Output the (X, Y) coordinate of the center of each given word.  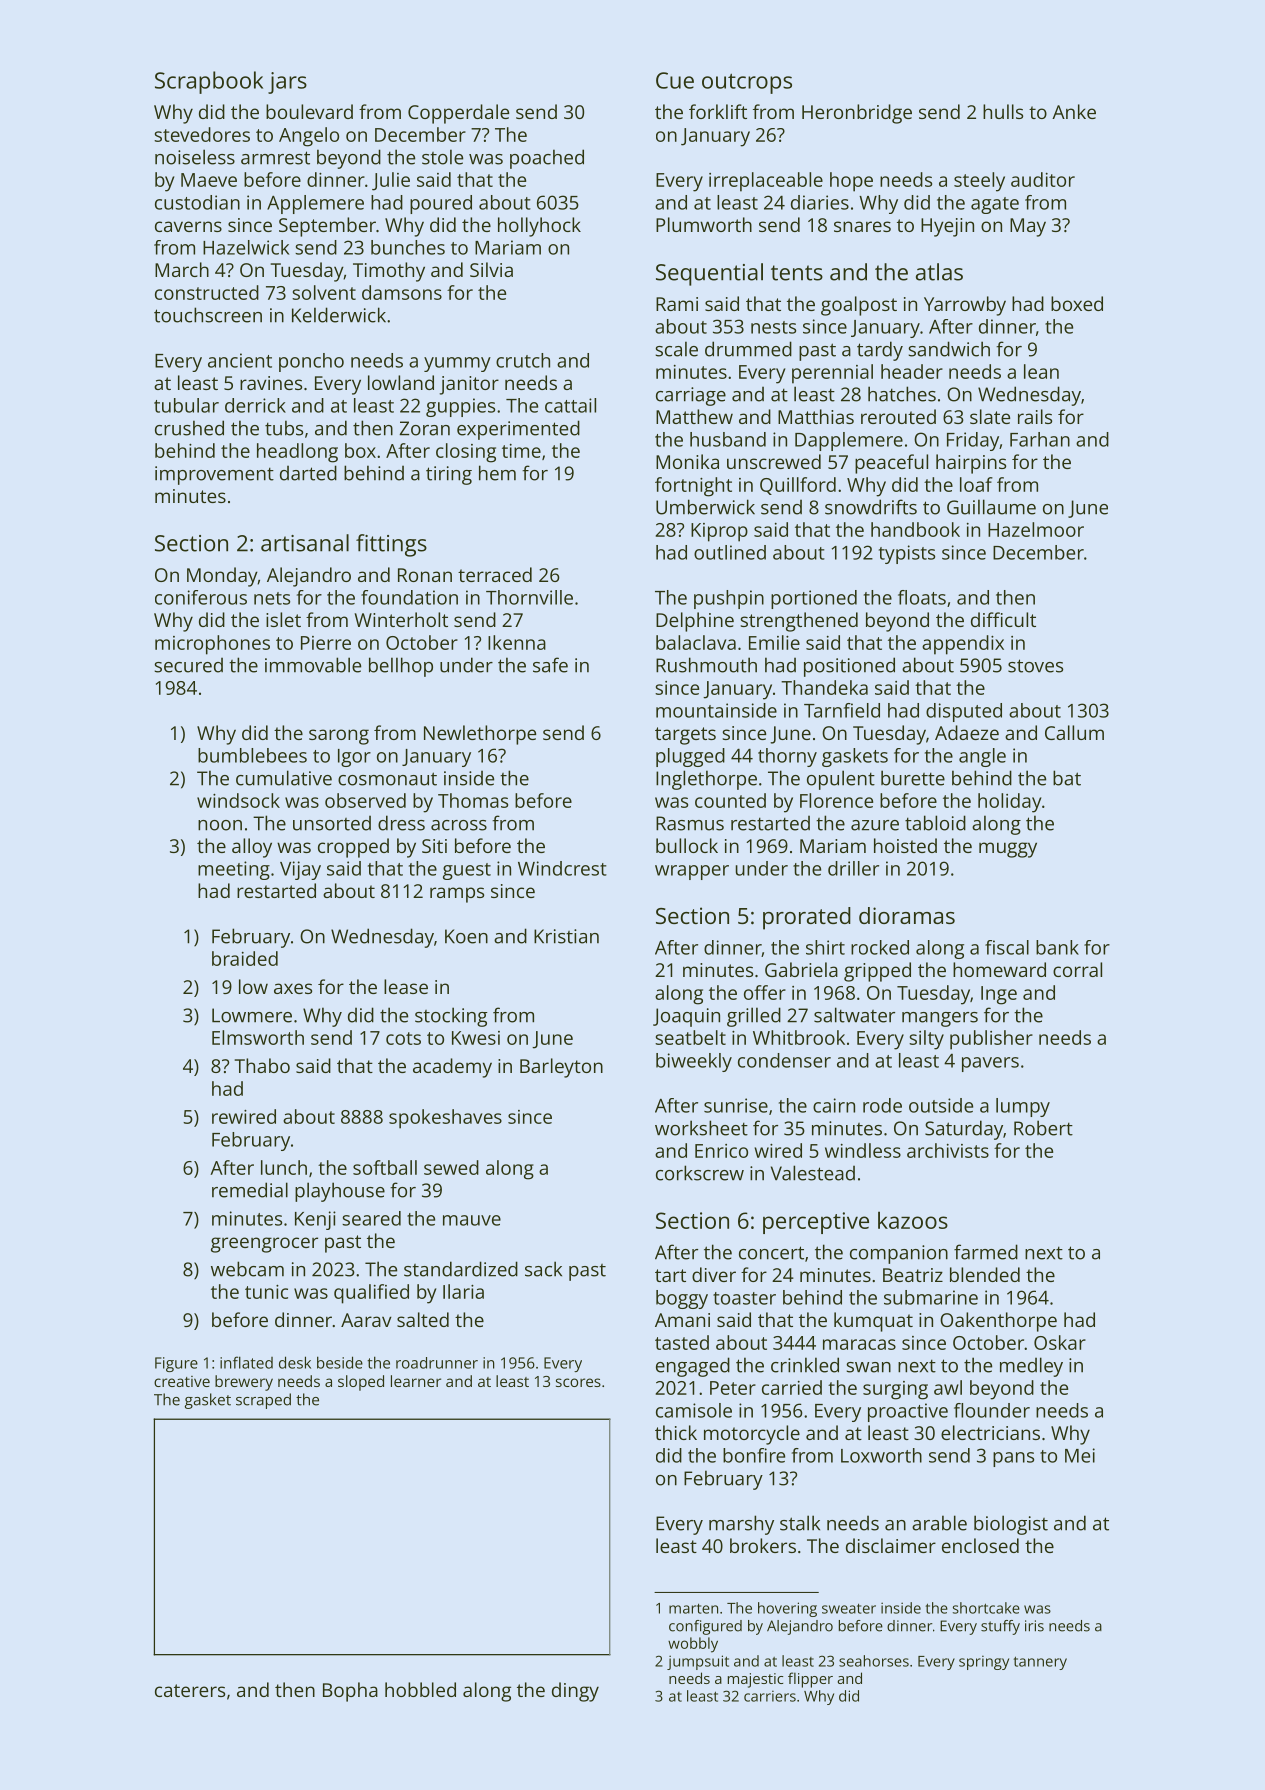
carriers (770, 1696)
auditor (1043, 179)
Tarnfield (842, 710)
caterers (190, 1690)
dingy (575, 1692)
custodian (197, 202)
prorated (807, 918)
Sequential (709, 274)
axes (293, 988)
